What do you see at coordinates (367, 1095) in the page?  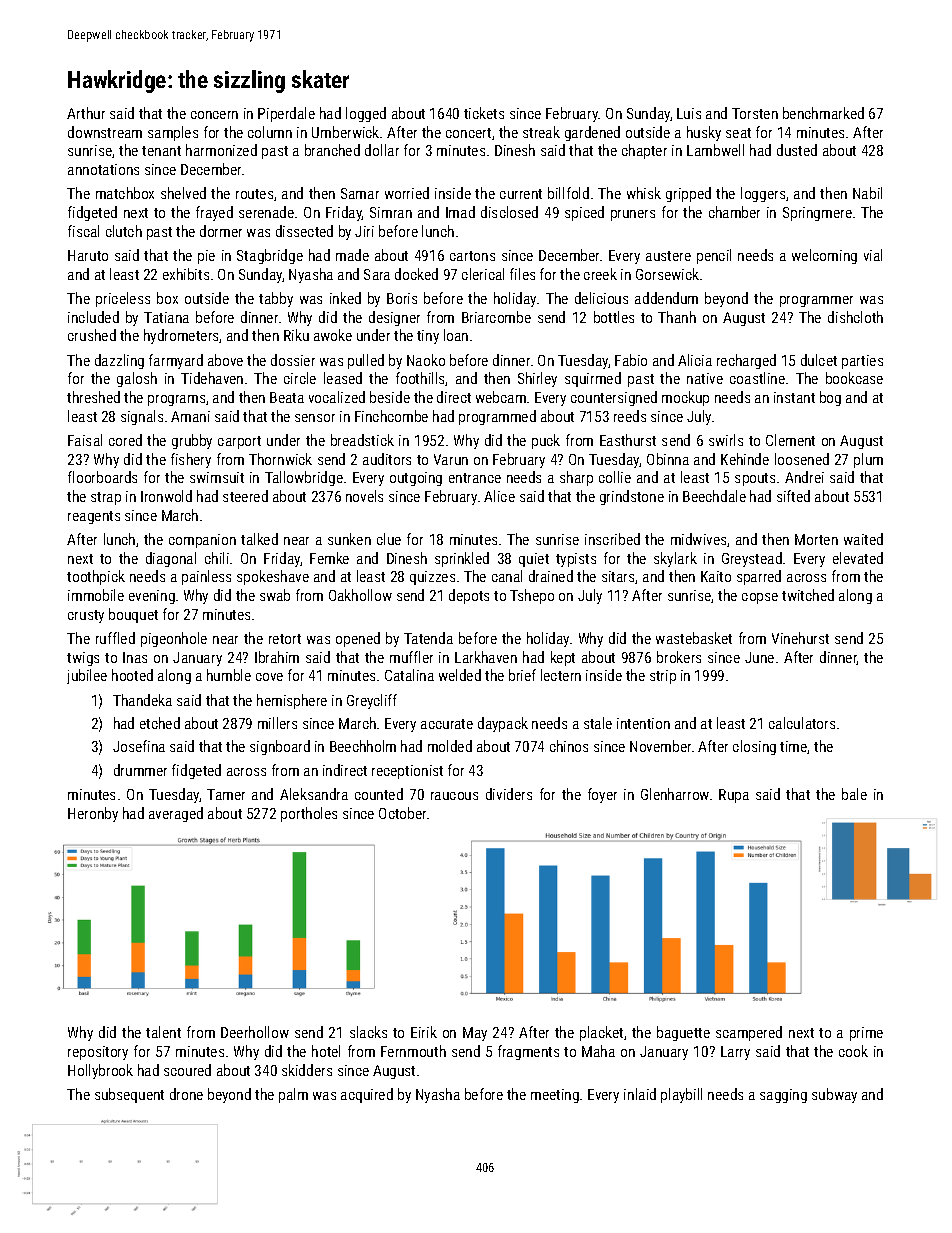 I see `acquired` at bounding box center [367, 1095].
